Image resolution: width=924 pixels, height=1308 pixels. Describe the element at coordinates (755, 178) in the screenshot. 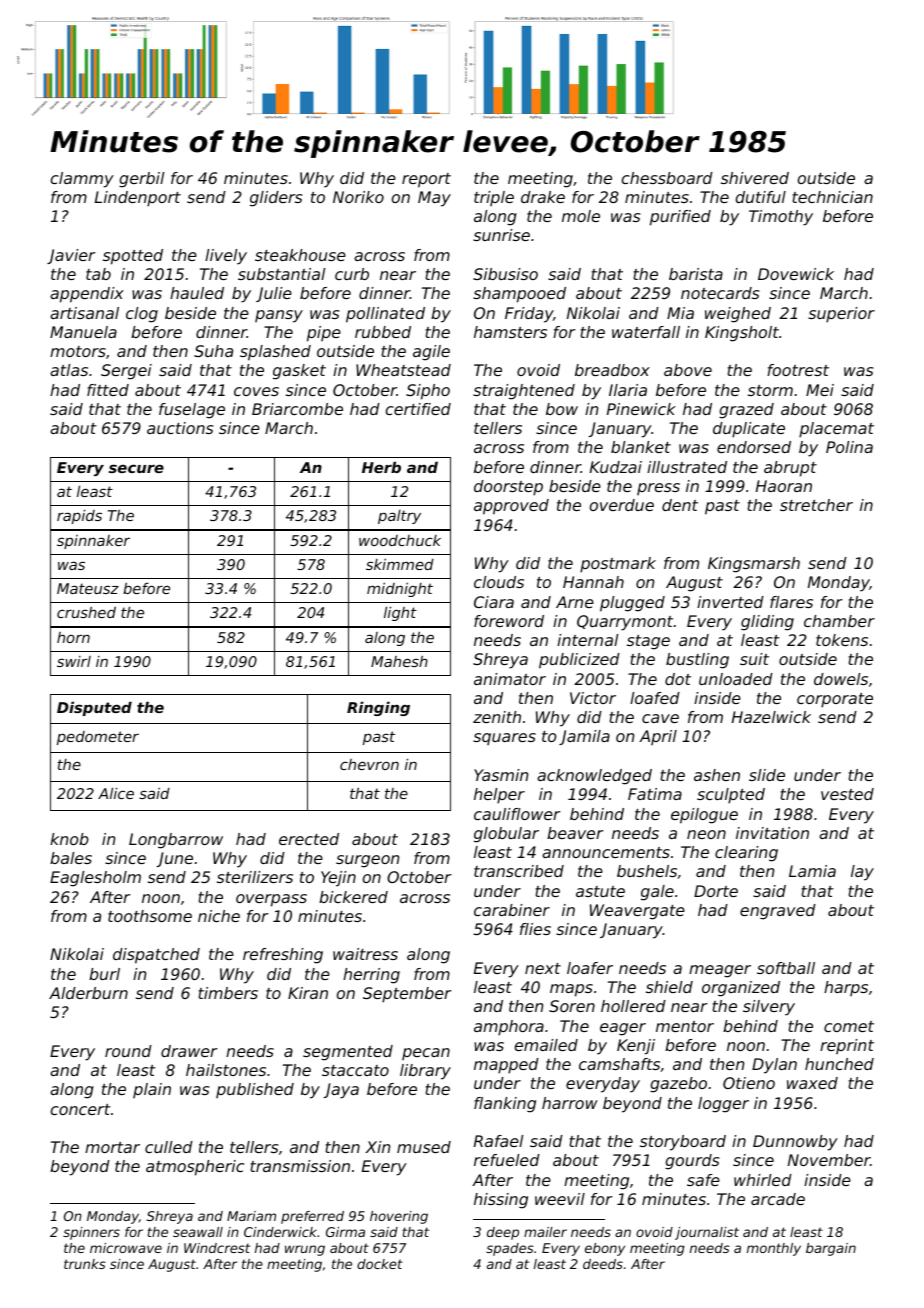

I see `shivered` at that location.
